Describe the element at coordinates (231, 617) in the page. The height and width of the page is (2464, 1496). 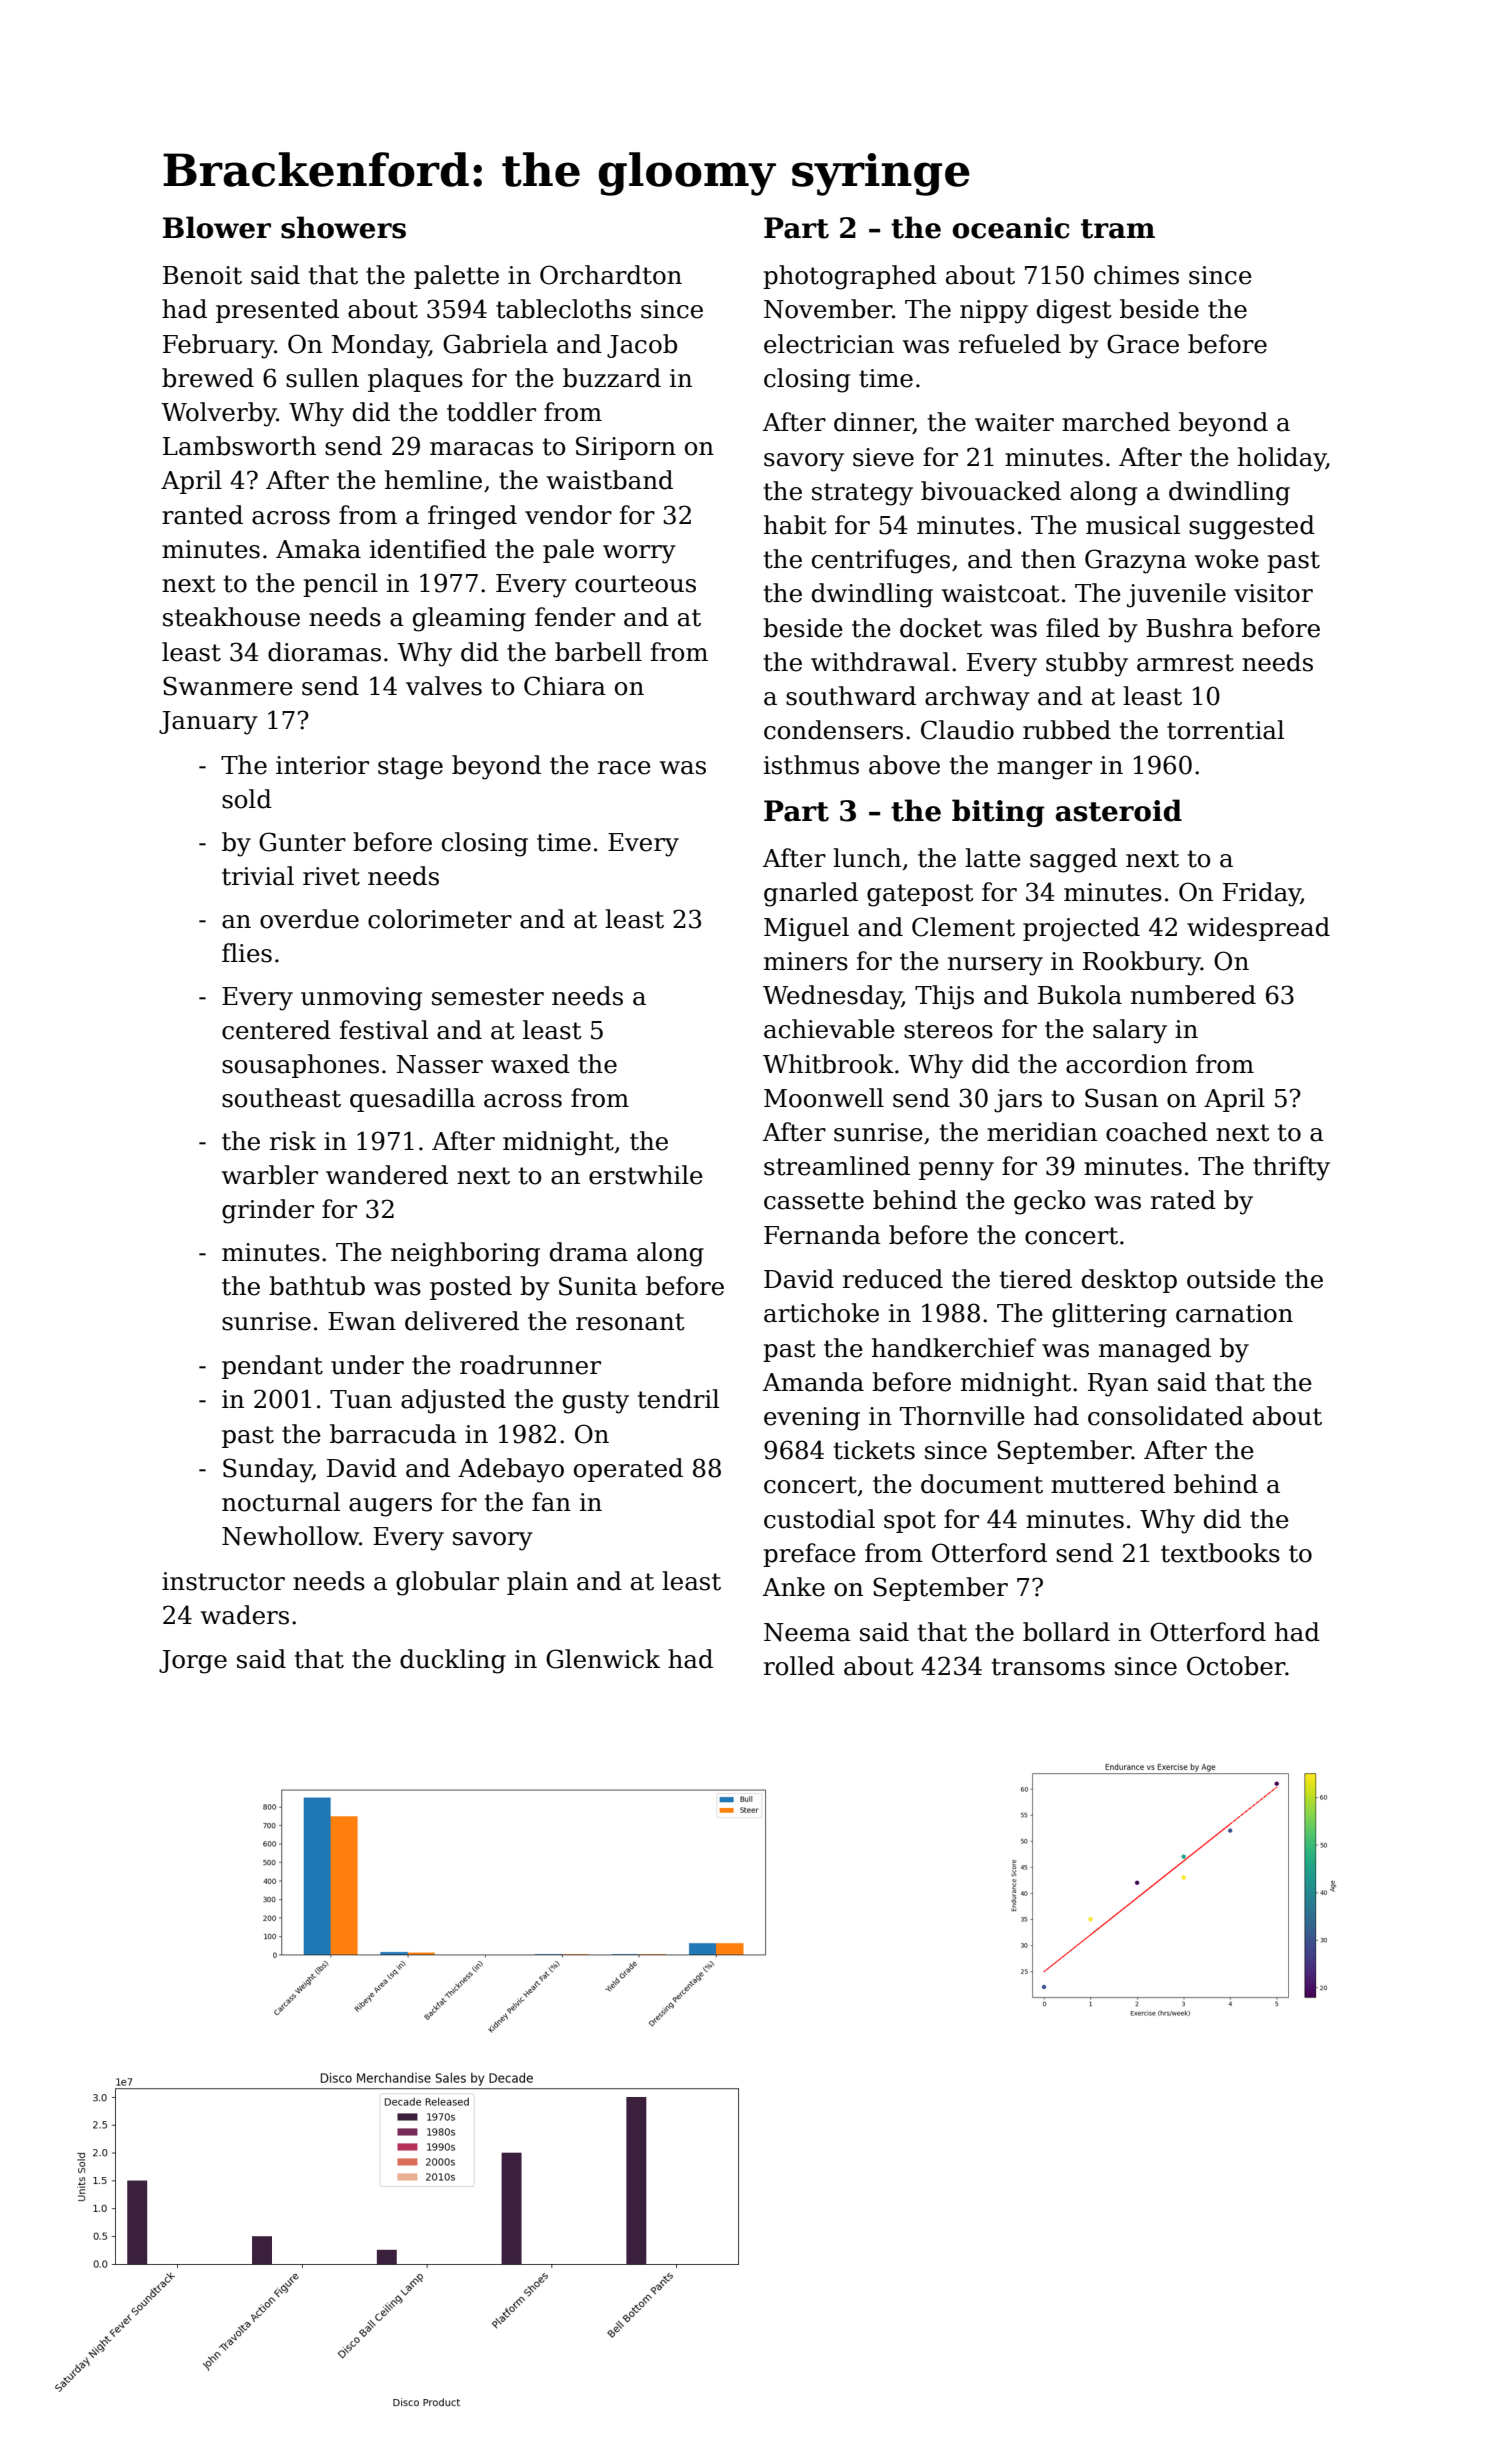
I see `steakhouse` at that location.
